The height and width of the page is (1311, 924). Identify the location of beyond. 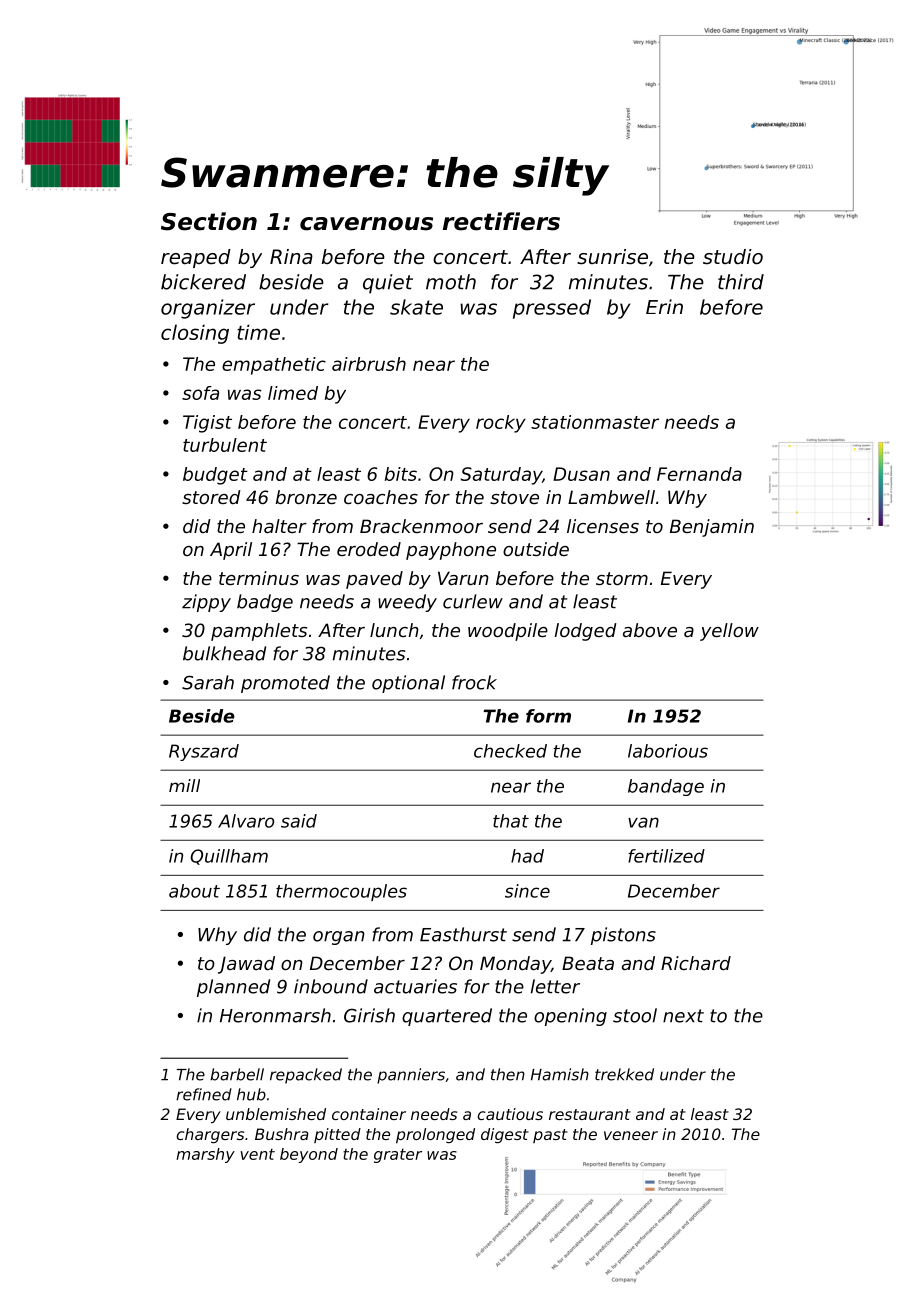
(309, 1155).
